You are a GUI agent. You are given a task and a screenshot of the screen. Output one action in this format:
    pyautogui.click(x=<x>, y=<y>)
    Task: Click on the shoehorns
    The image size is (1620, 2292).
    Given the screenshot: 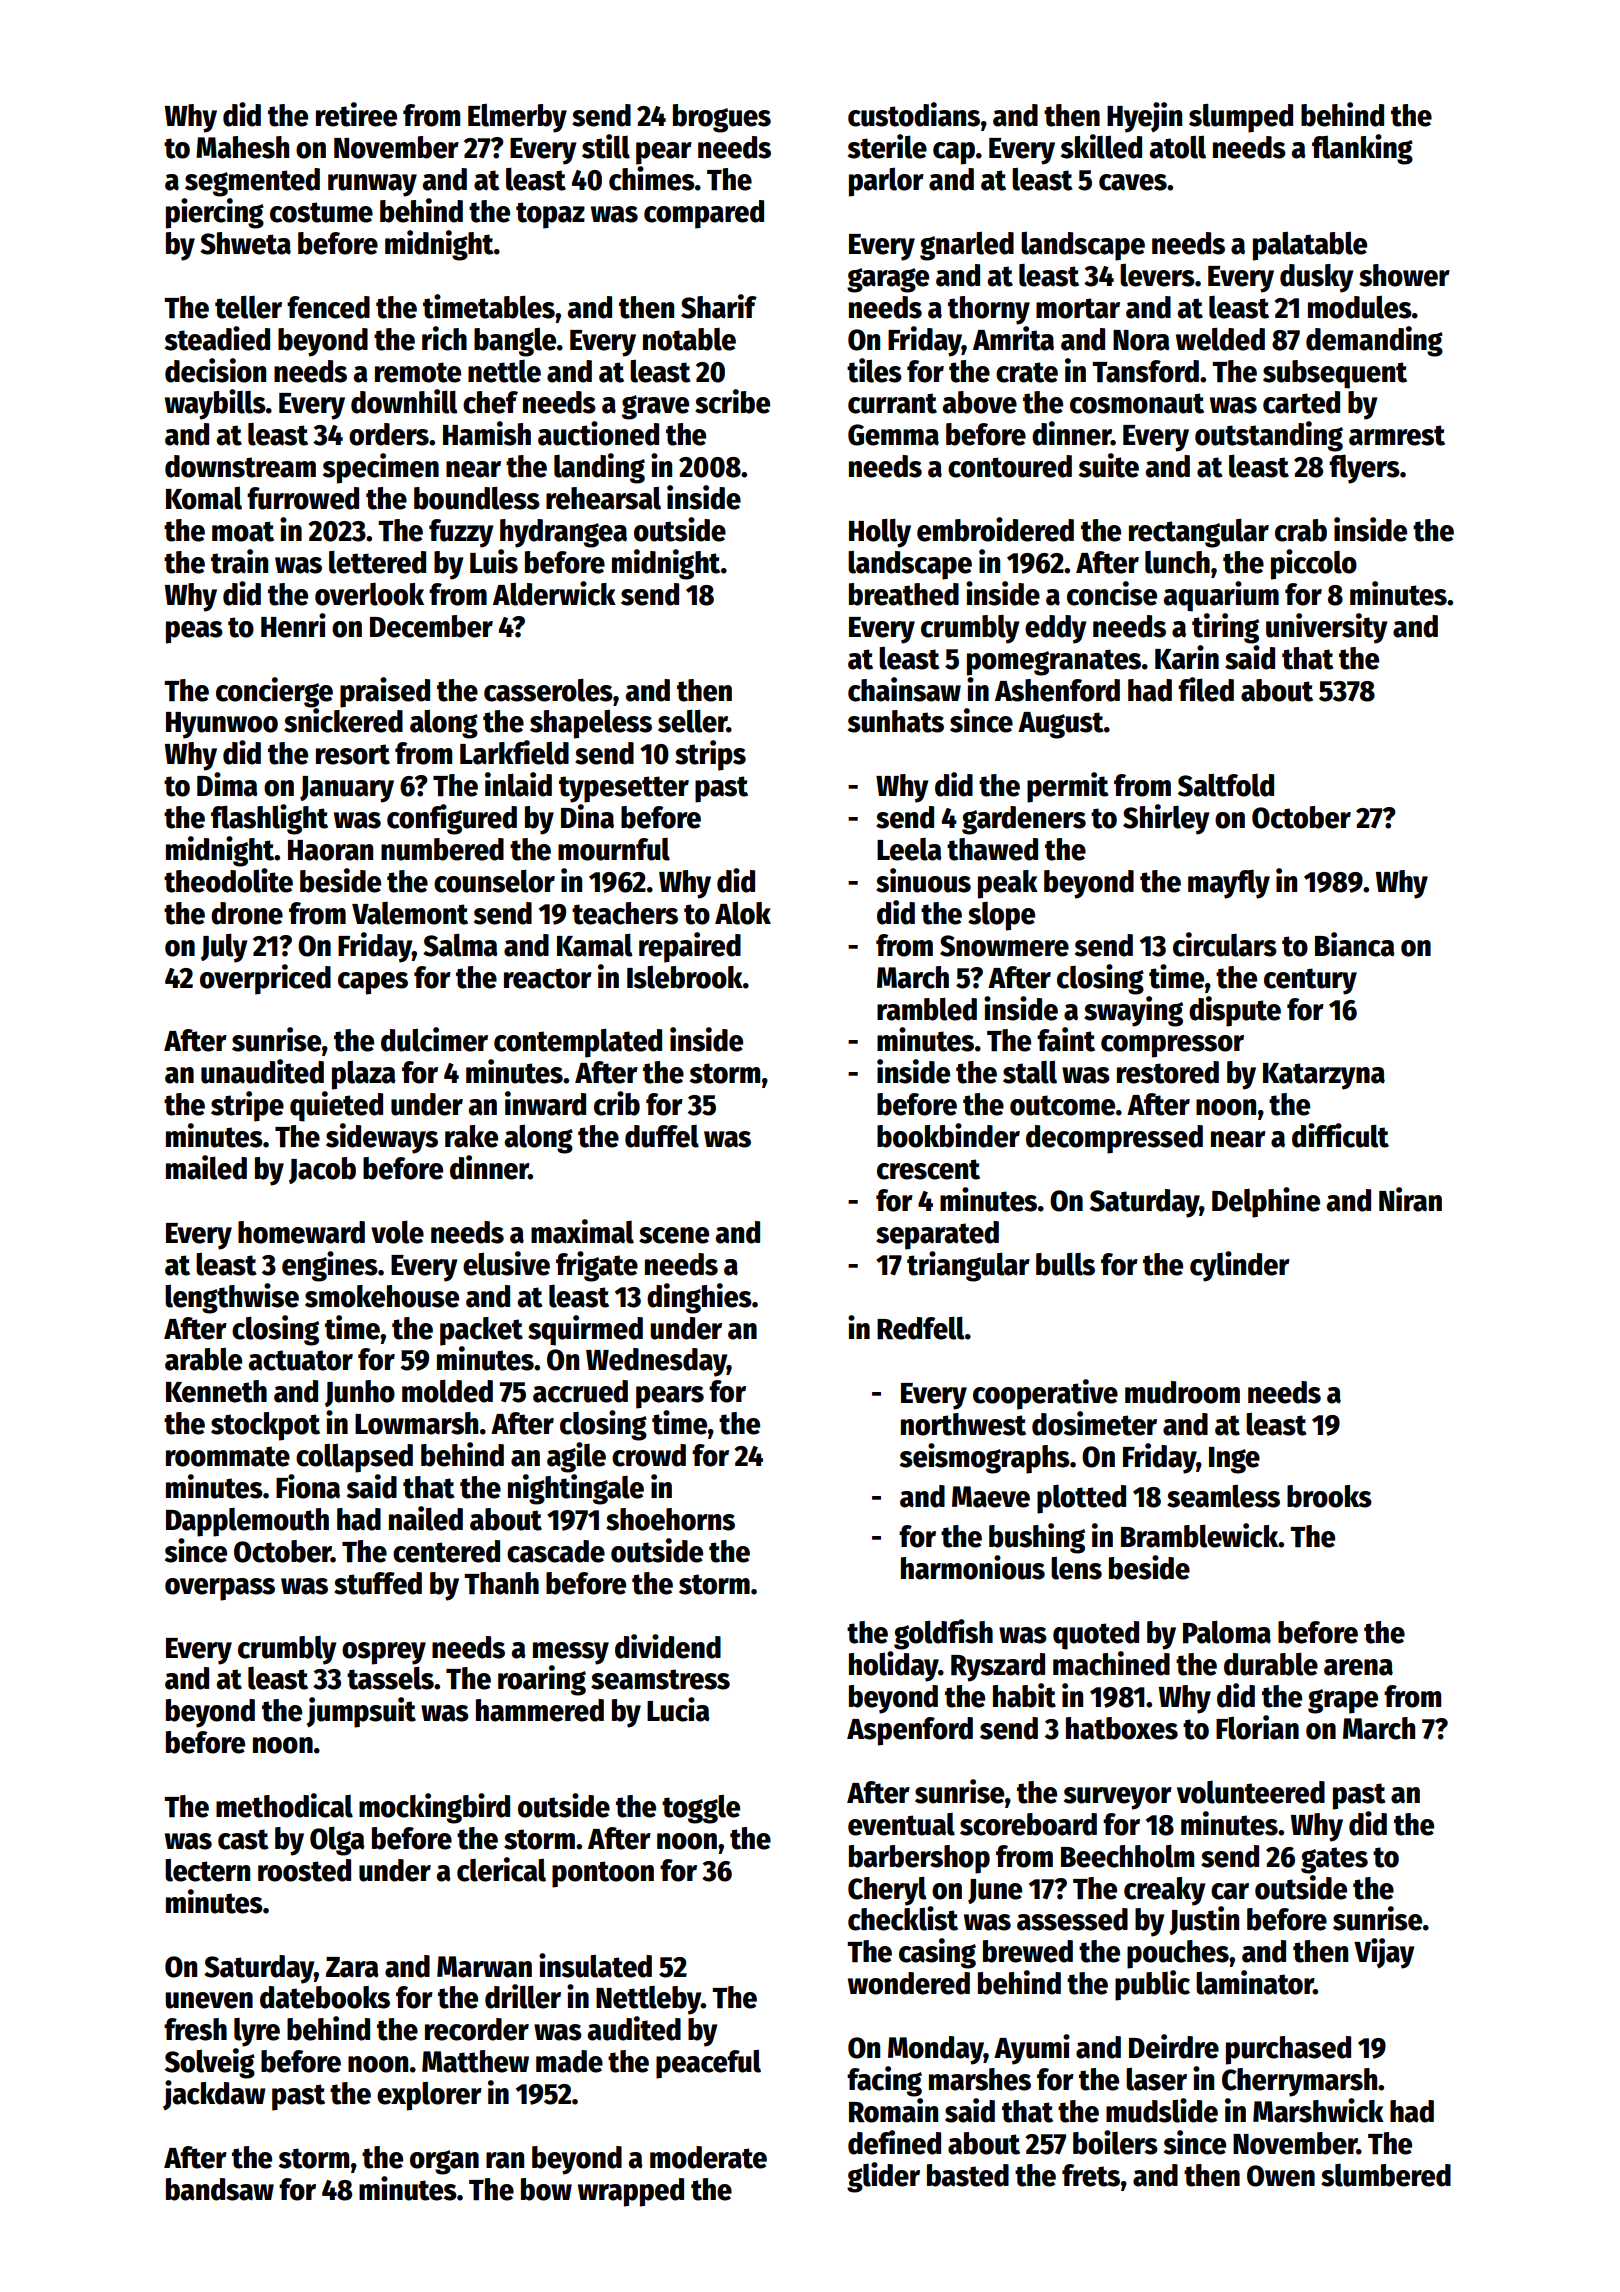 What is the action you would take?
    pyautogui.click(x=670, y=1519)
